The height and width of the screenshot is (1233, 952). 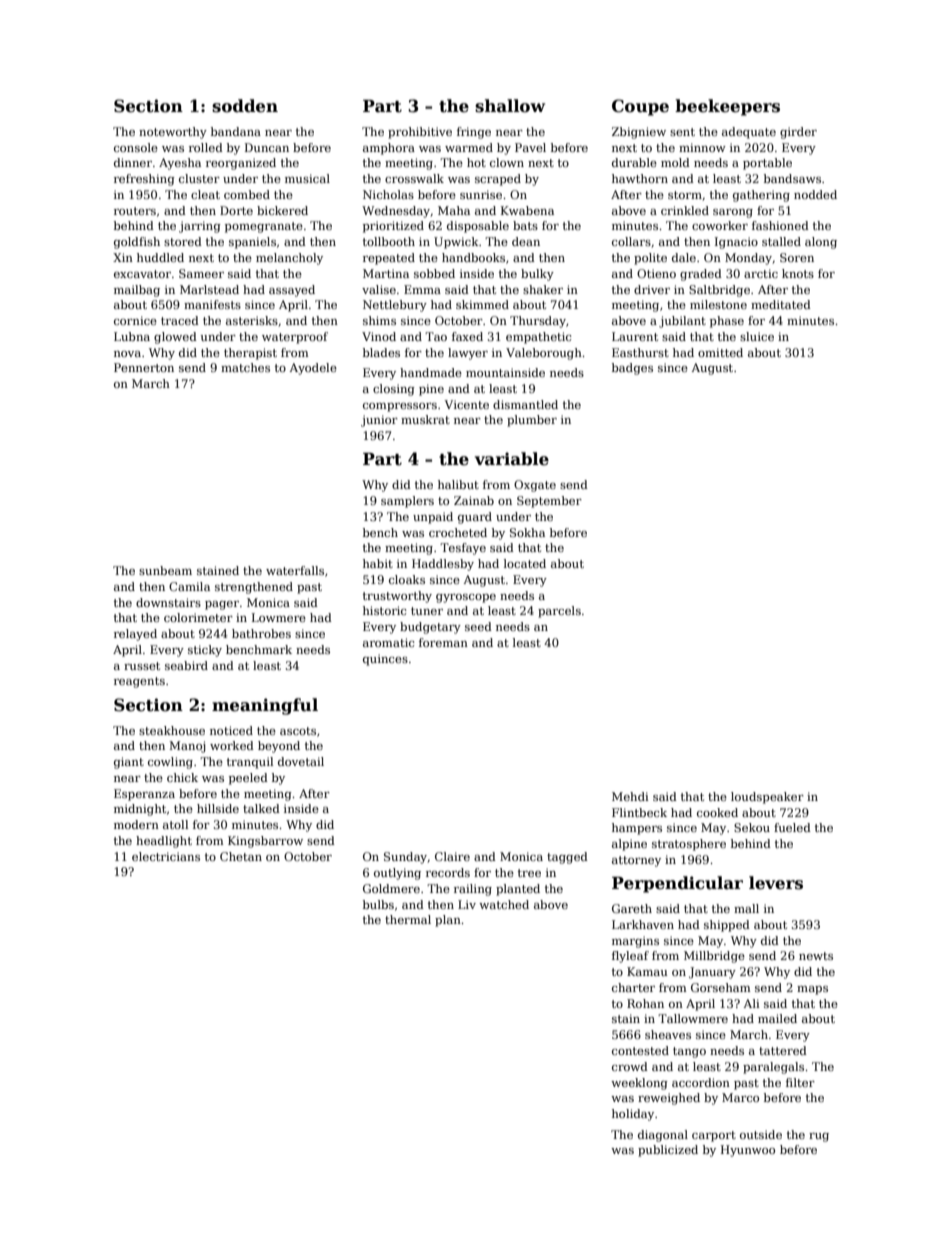 What do you see at coordinates (510, 106) in the screenshot?
I see `shallow` at bounding box center [510, 106].
